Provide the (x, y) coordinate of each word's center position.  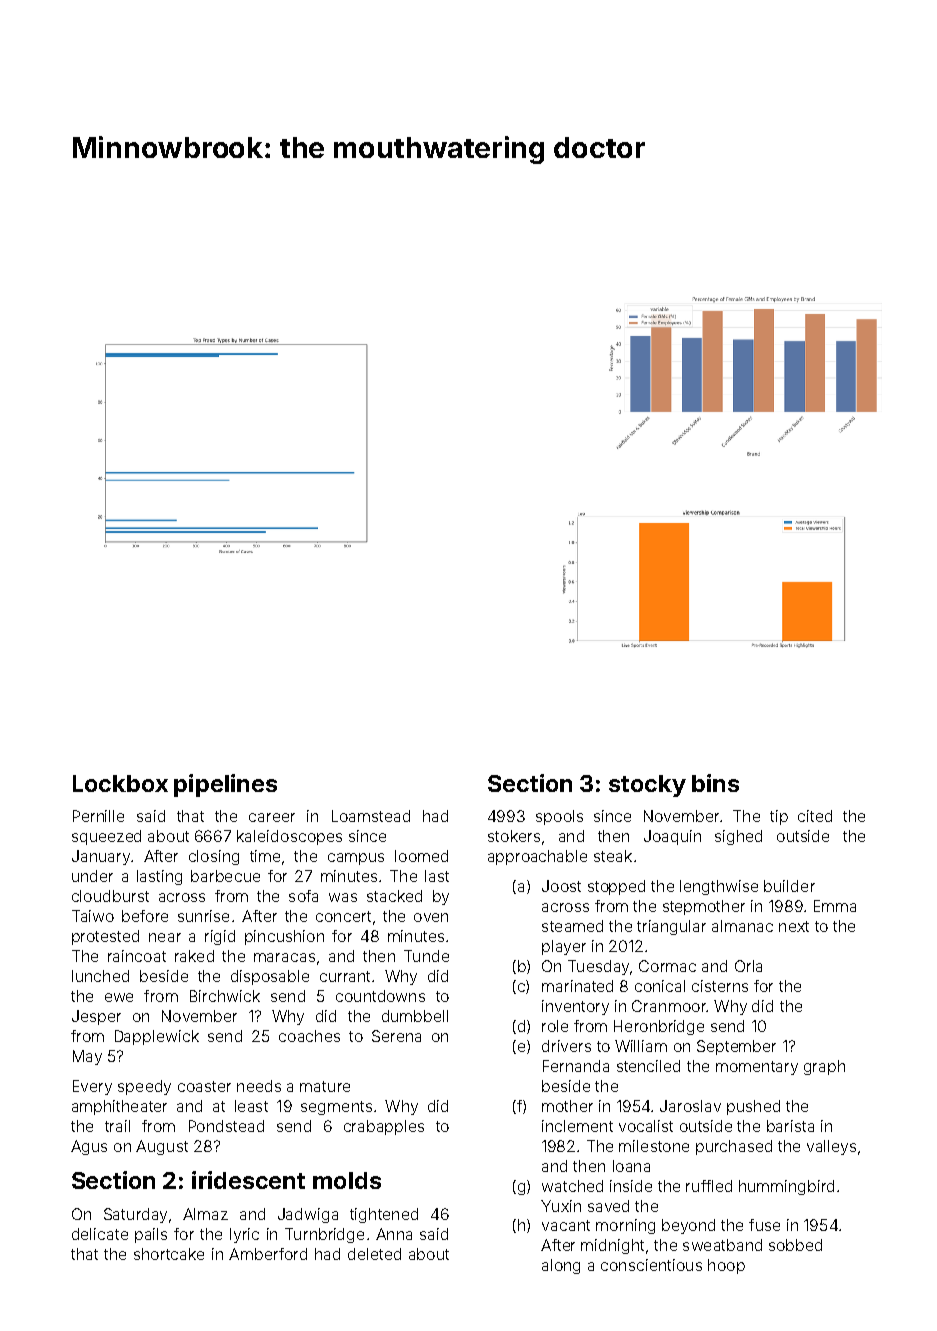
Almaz (205, 1214)
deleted (374, 1254)
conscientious (651, 1265)
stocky (647, 786)
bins (715, 783)
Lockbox (120, 783)
